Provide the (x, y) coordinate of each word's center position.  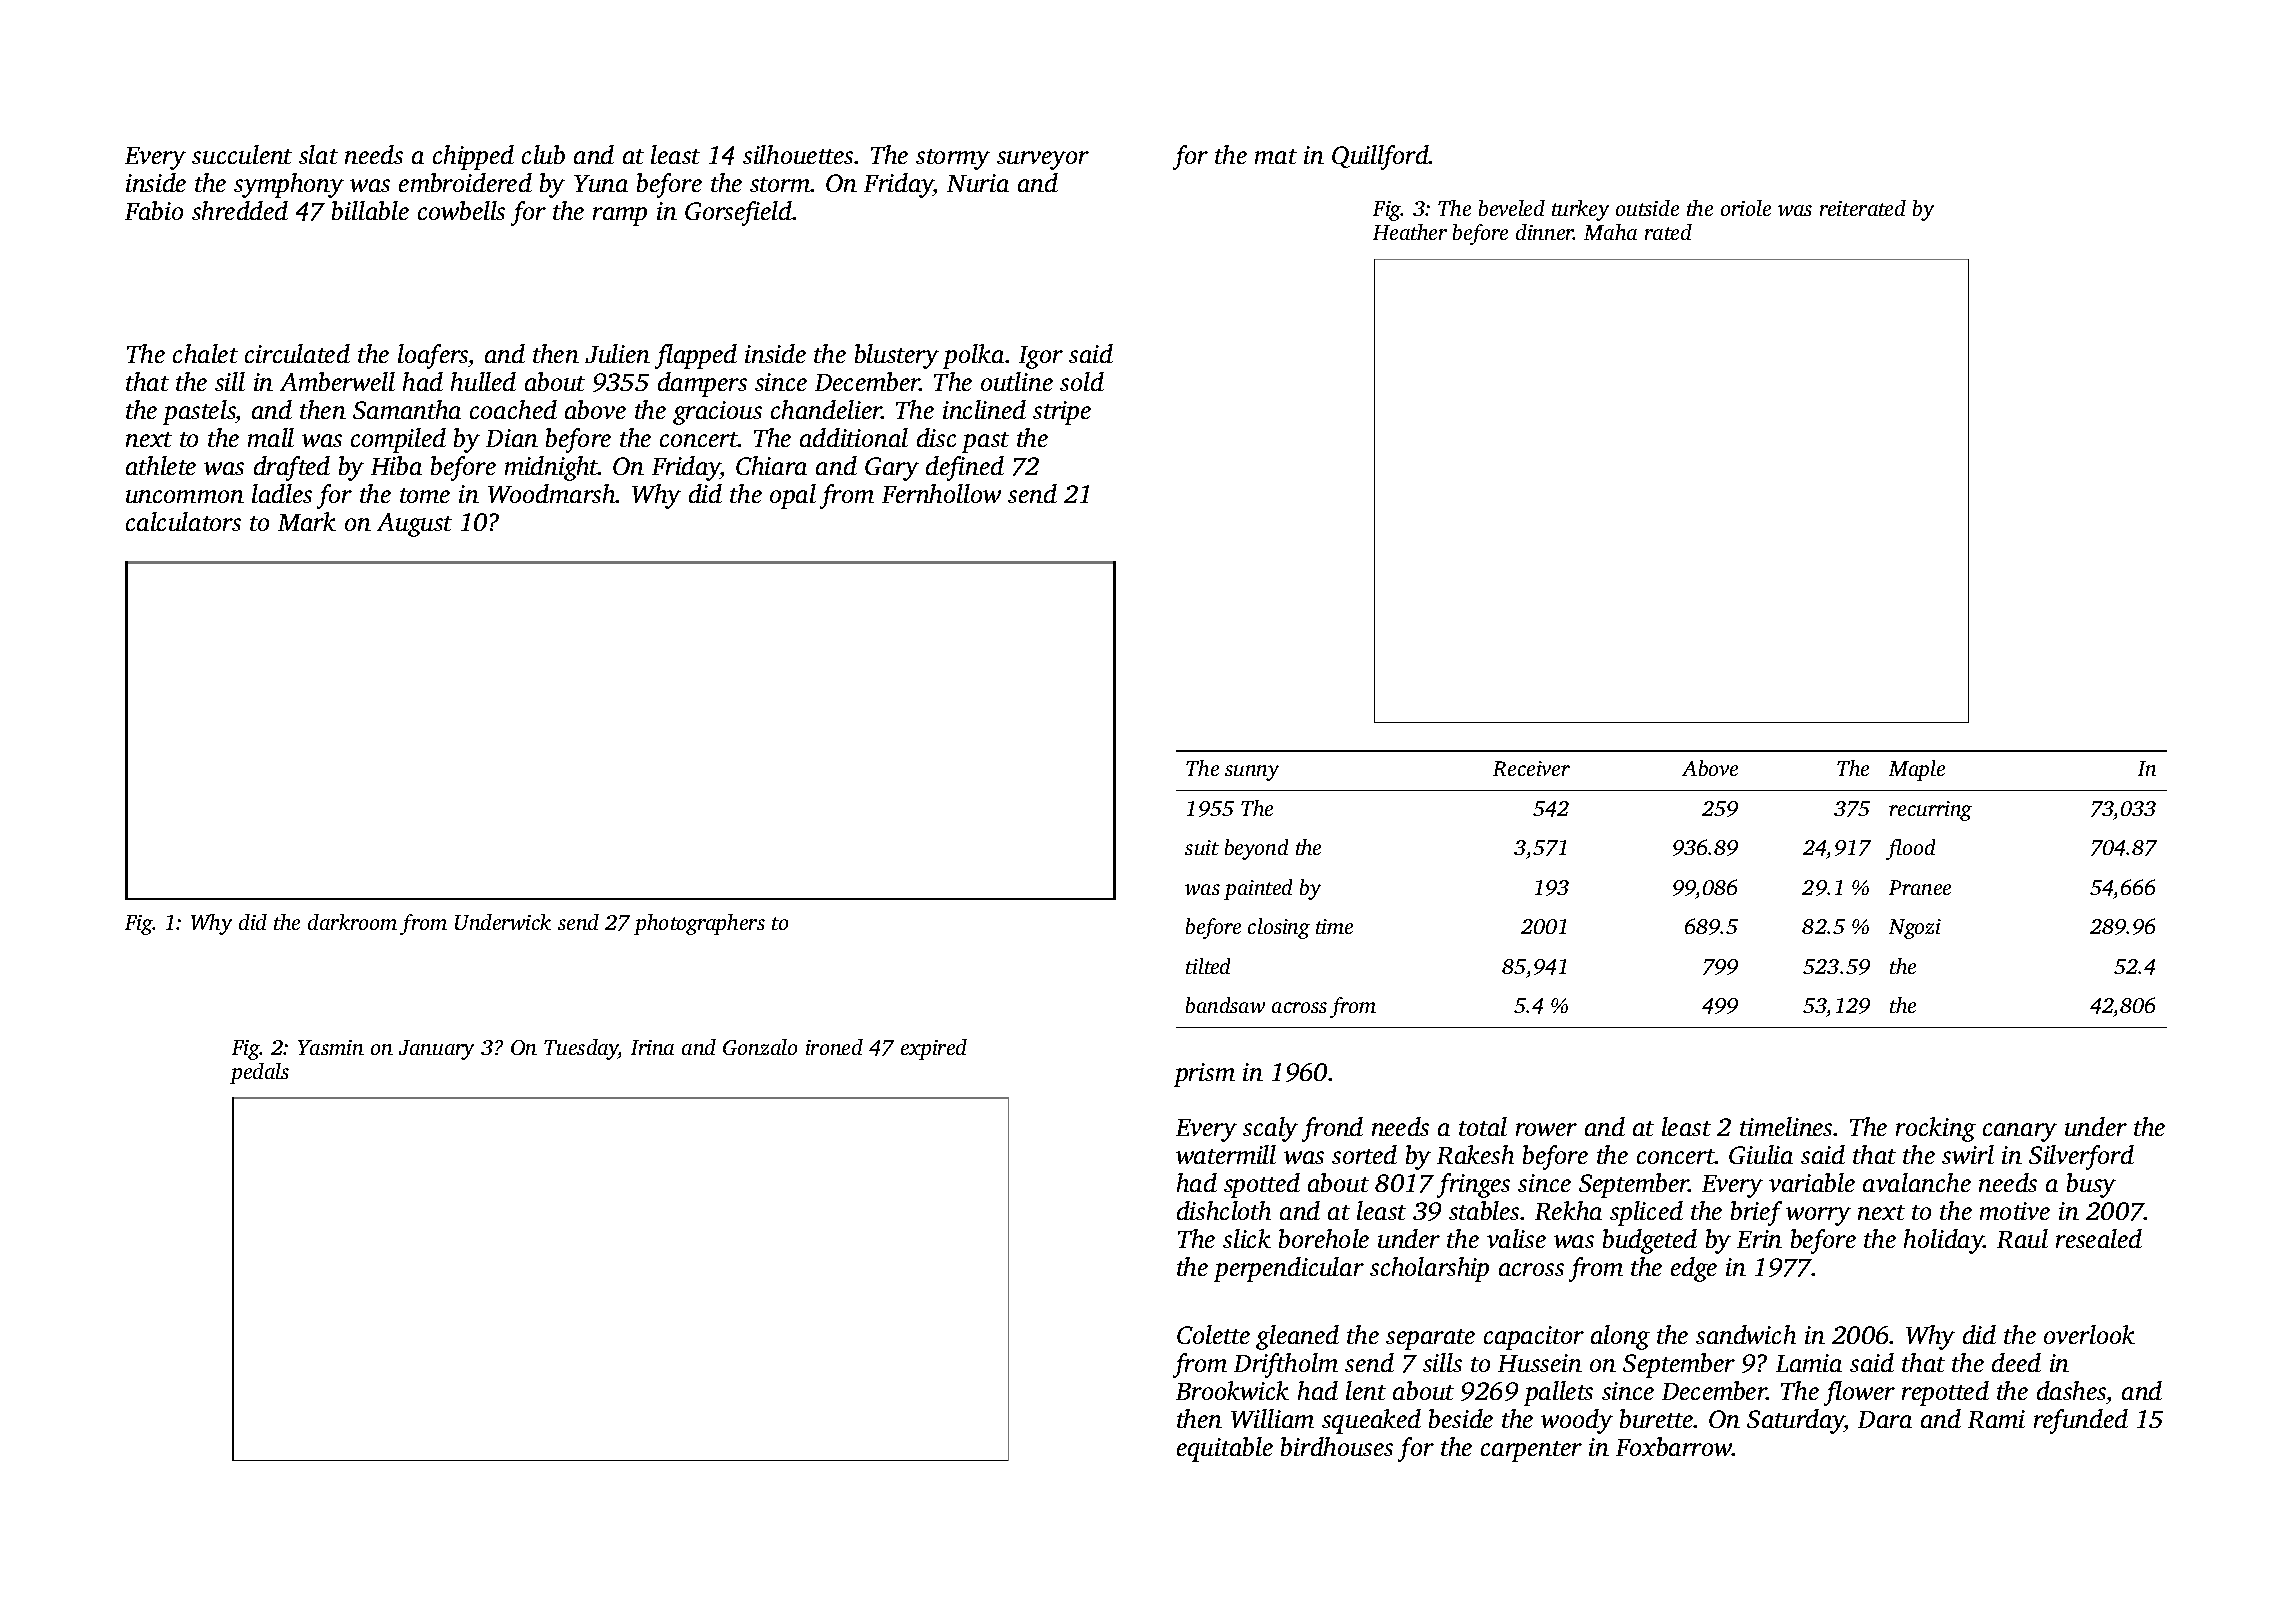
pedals (259, 1073)
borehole (1324, 1238)
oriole (1746, 208)
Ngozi (1915, 929)
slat (318, 154)
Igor (1041, 357)
